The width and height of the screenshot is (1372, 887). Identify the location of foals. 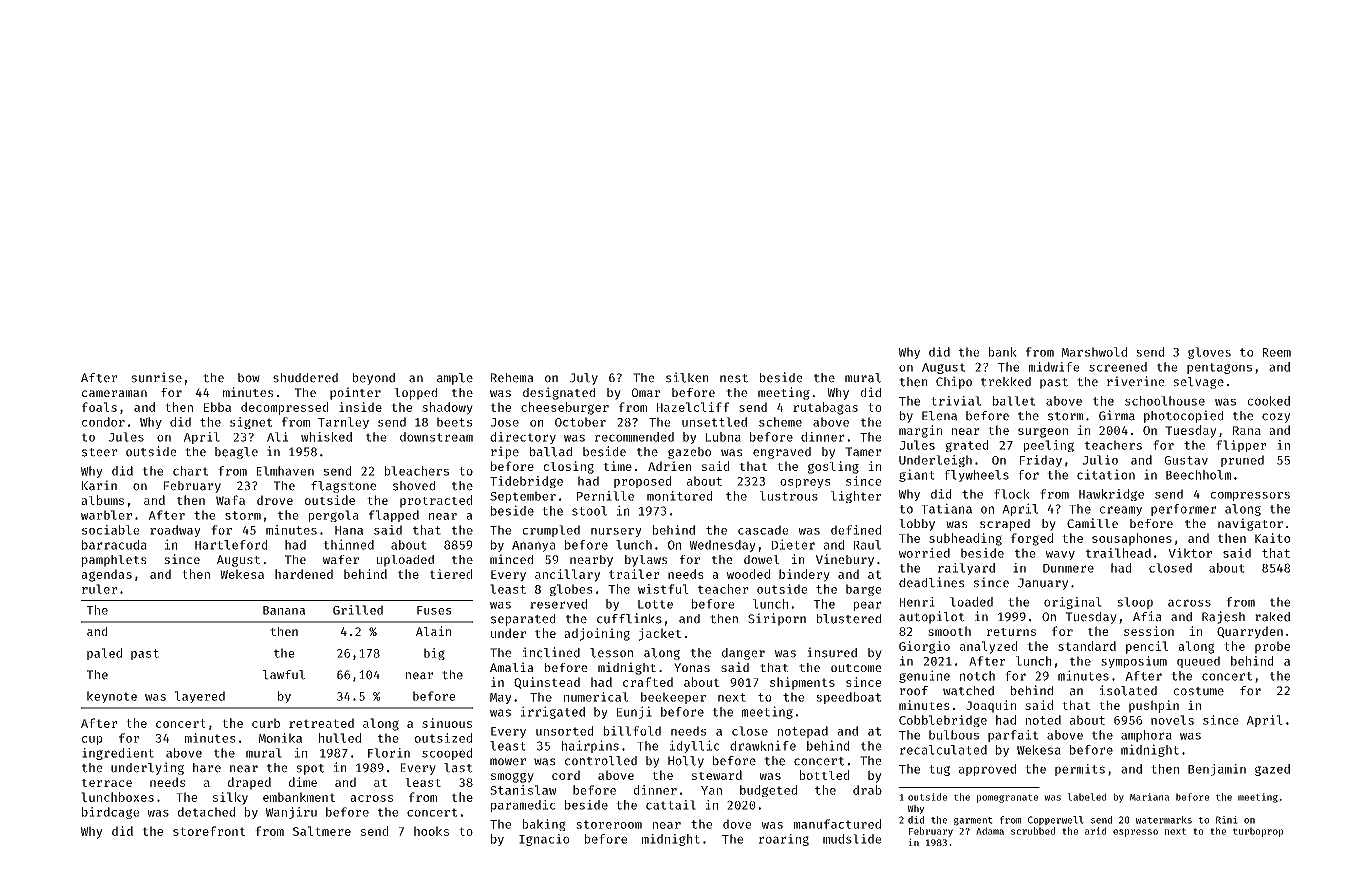
(99, 407).
